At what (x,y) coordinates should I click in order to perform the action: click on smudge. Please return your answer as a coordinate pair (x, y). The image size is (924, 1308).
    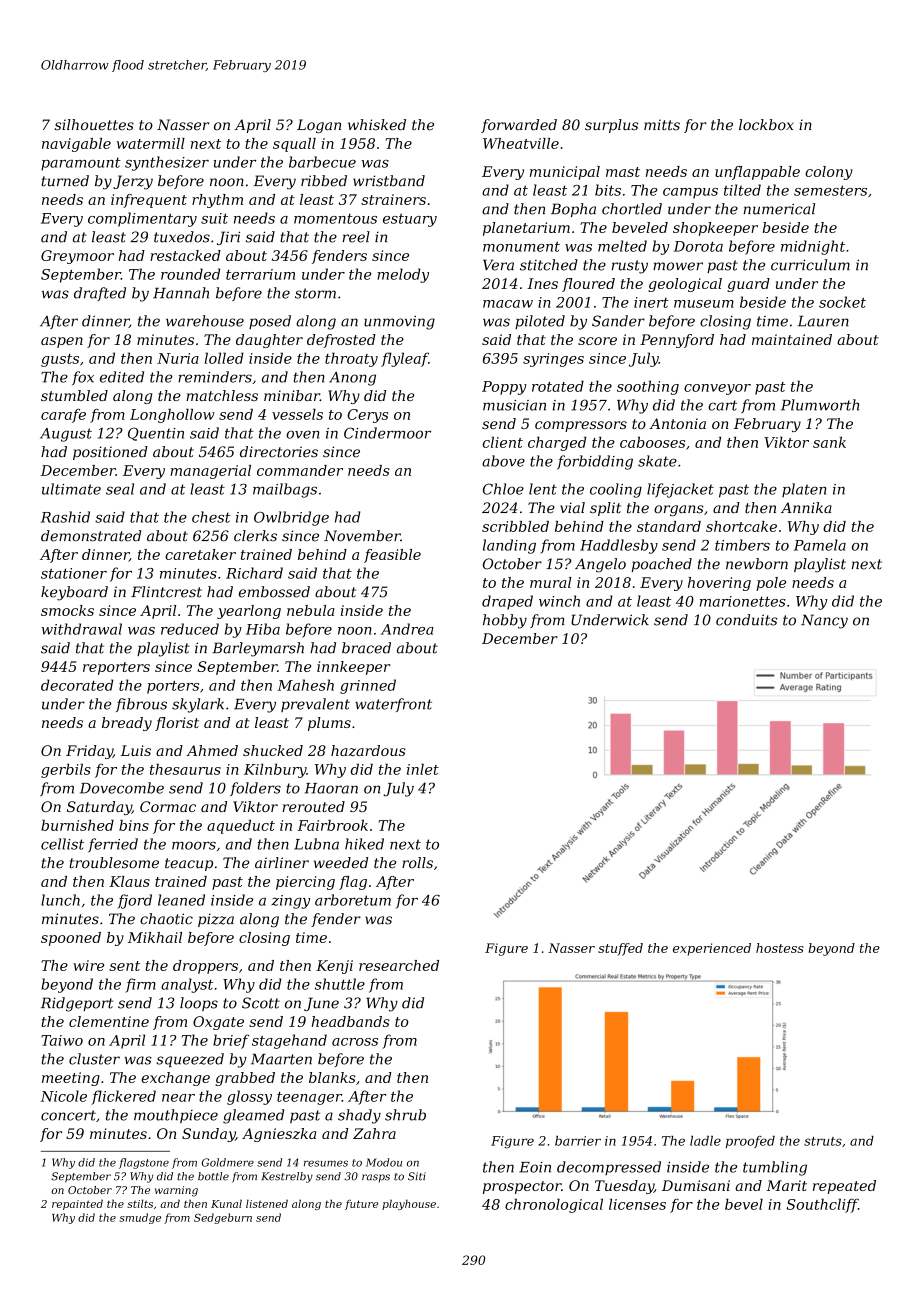
    Looking at the image, I should click on (140, 1218).
